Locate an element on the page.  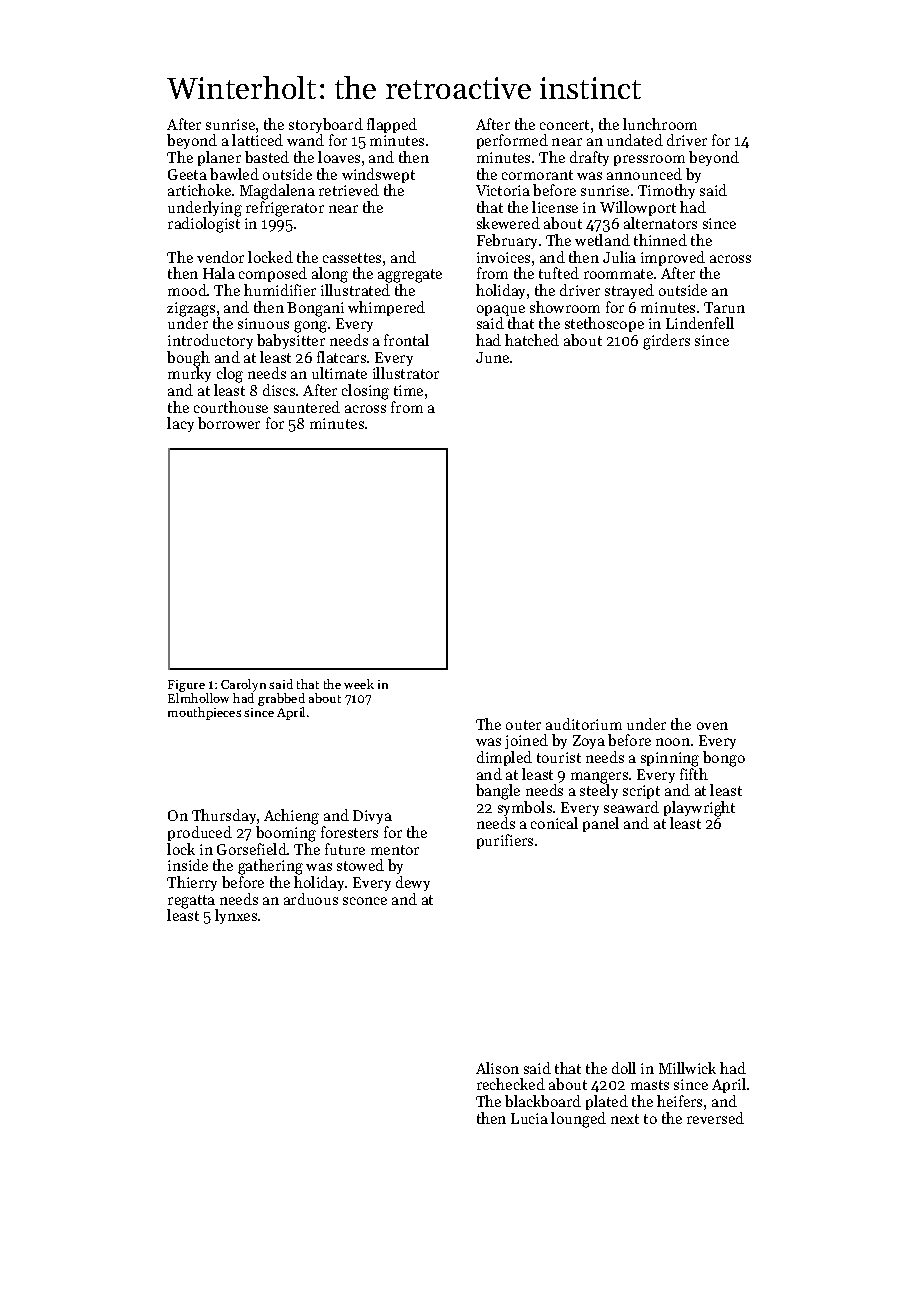
flapped is located at coordinates (392, 125).
